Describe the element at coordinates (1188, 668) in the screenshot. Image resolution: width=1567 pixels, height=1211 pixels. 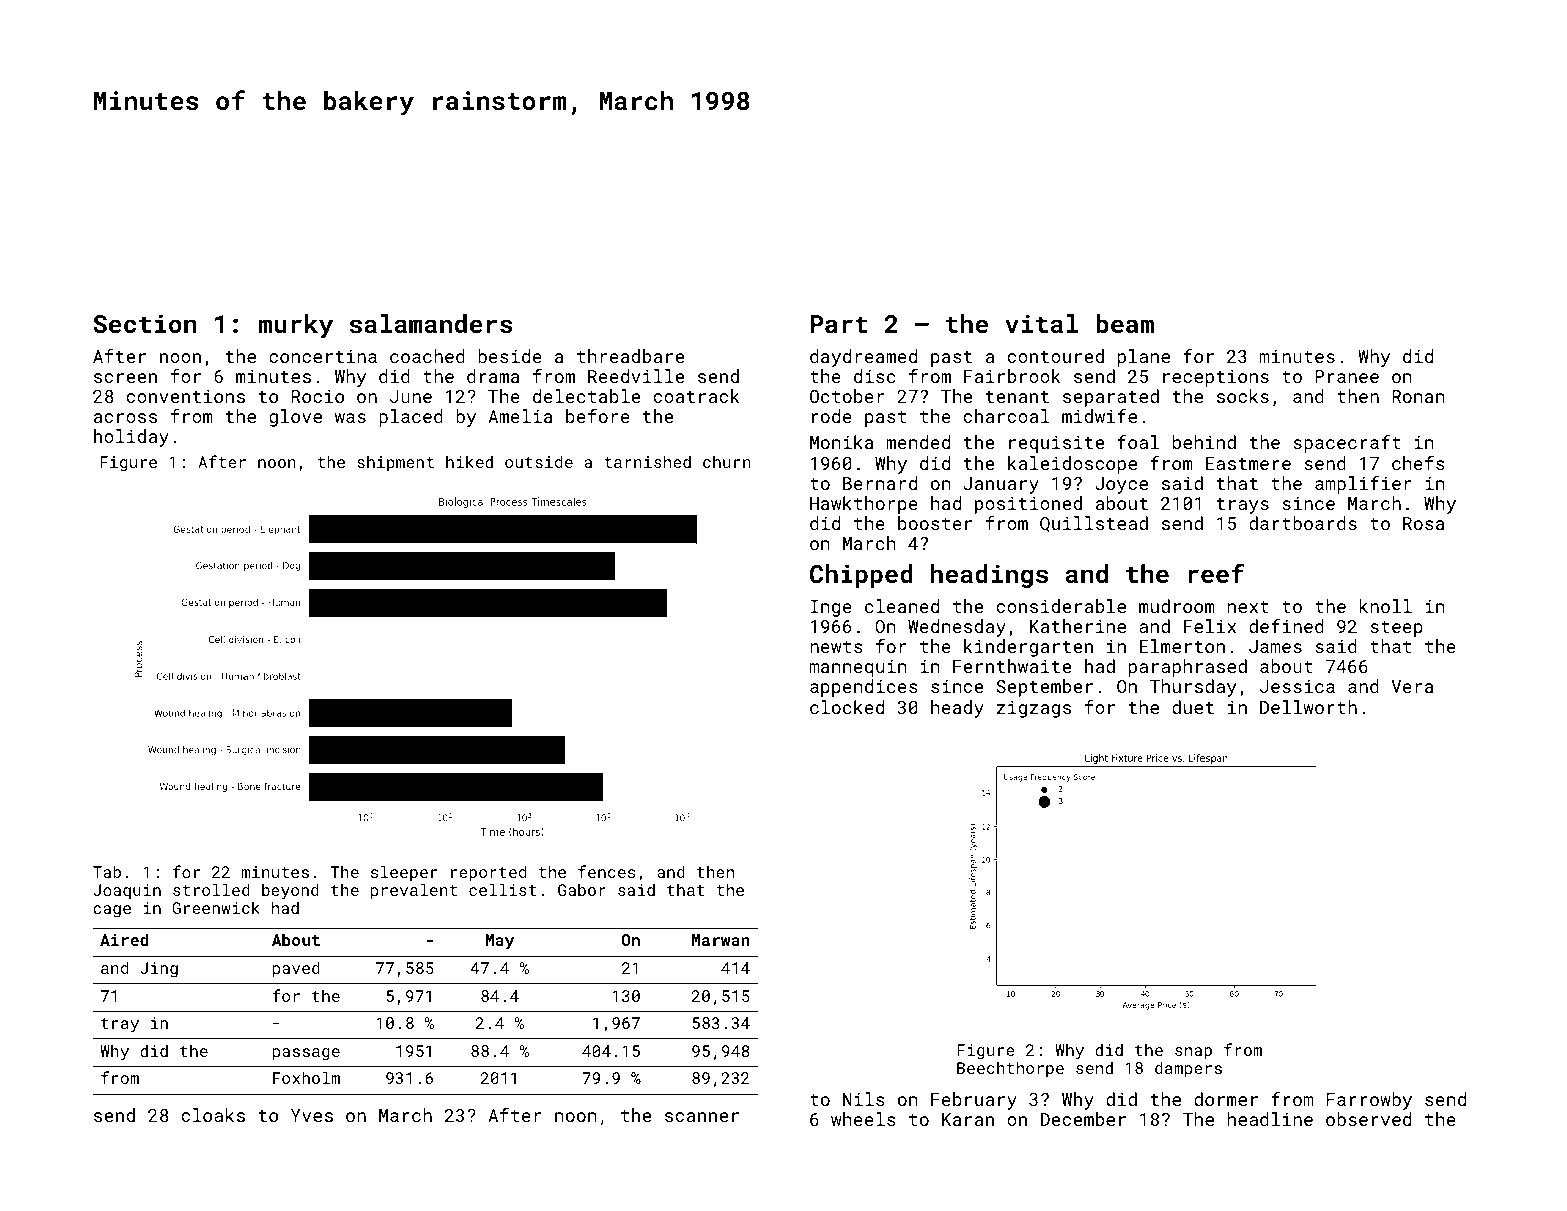
I see `paraphrased` at that location.
